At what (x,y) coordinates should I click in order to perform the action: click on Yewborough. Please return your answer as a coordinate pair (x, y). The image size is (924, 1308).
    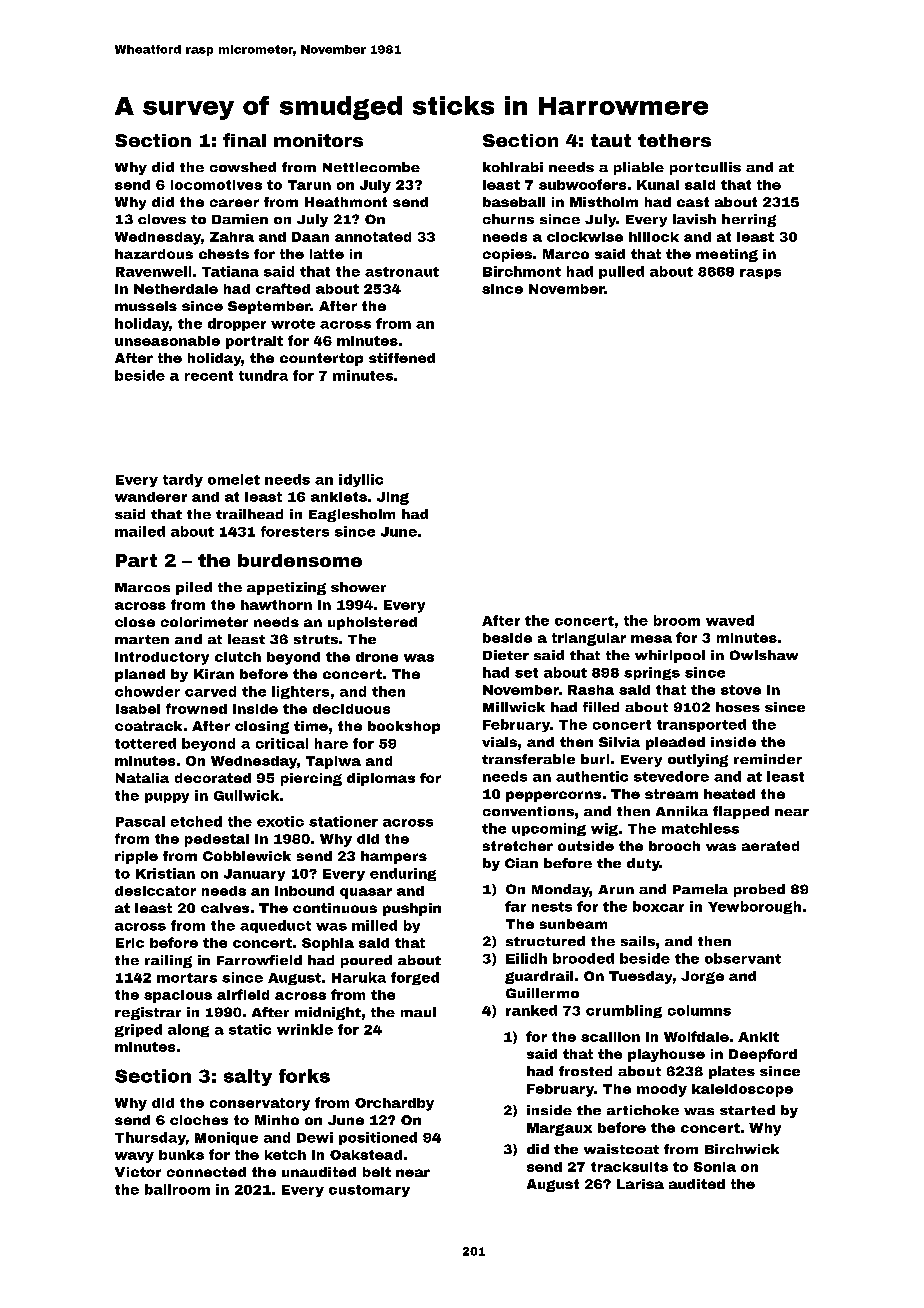
    Looking at the image, I should click on (754, 907).
